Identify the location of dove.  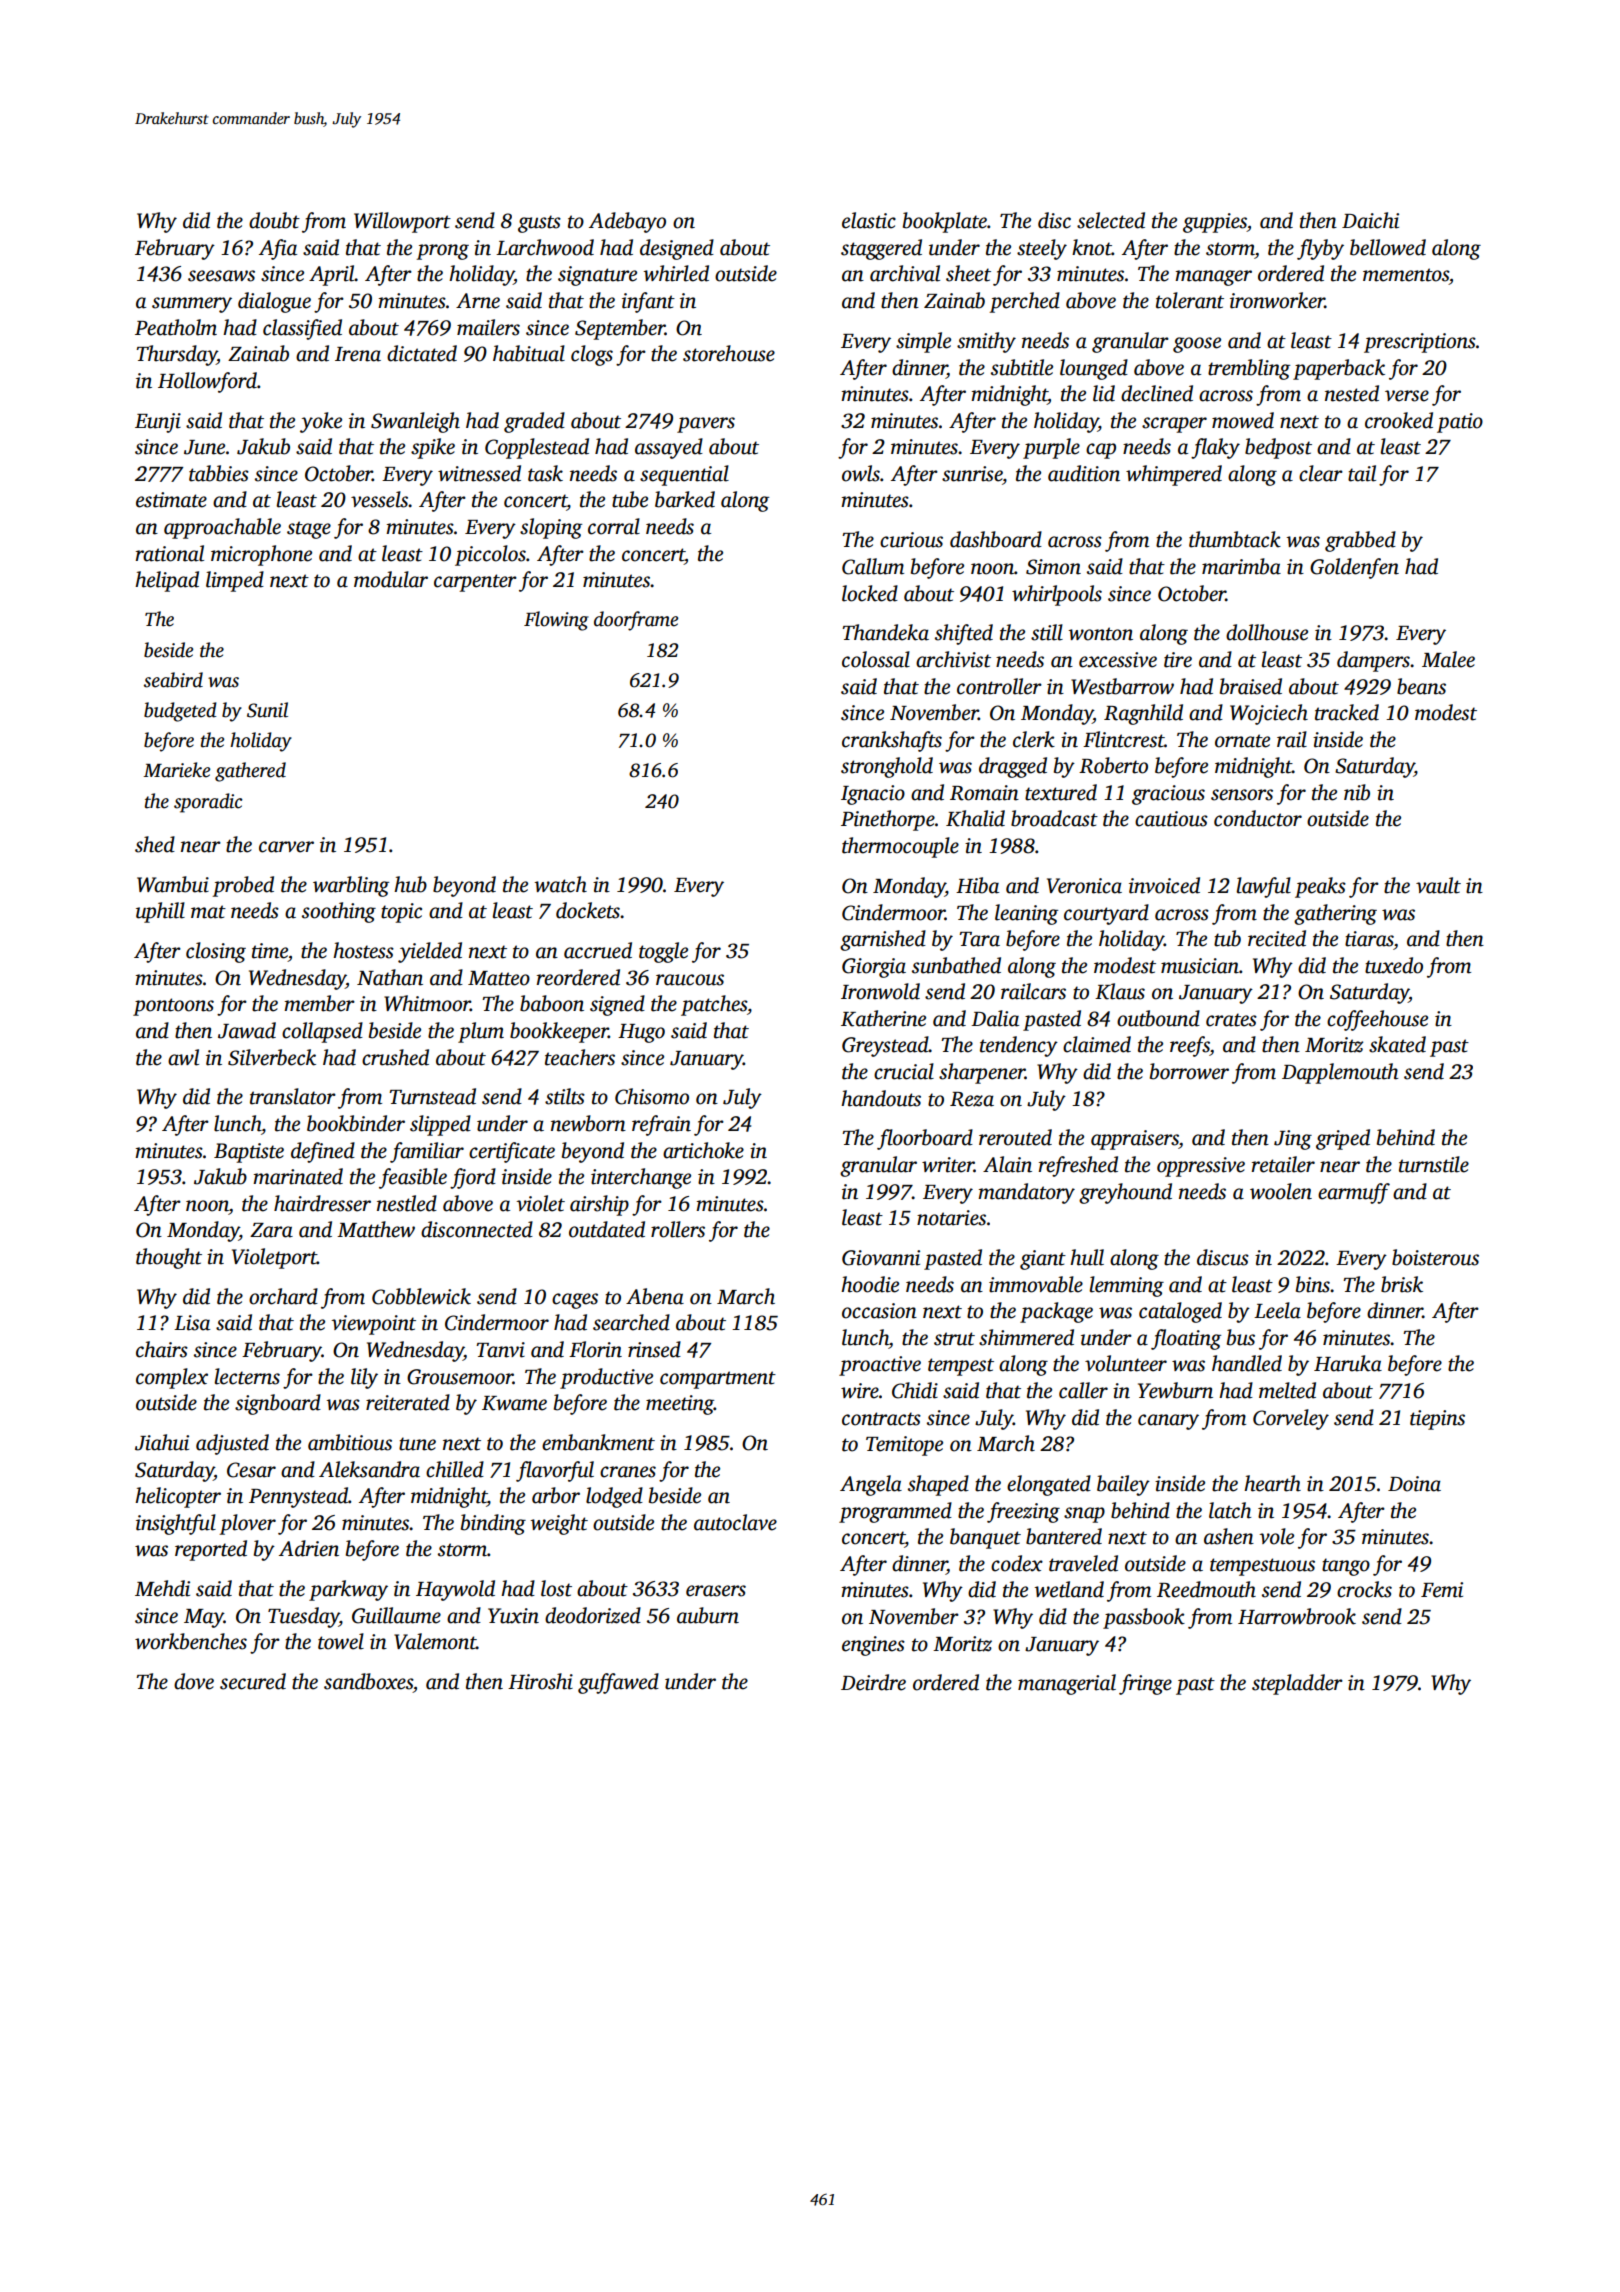
(194, 1681).
